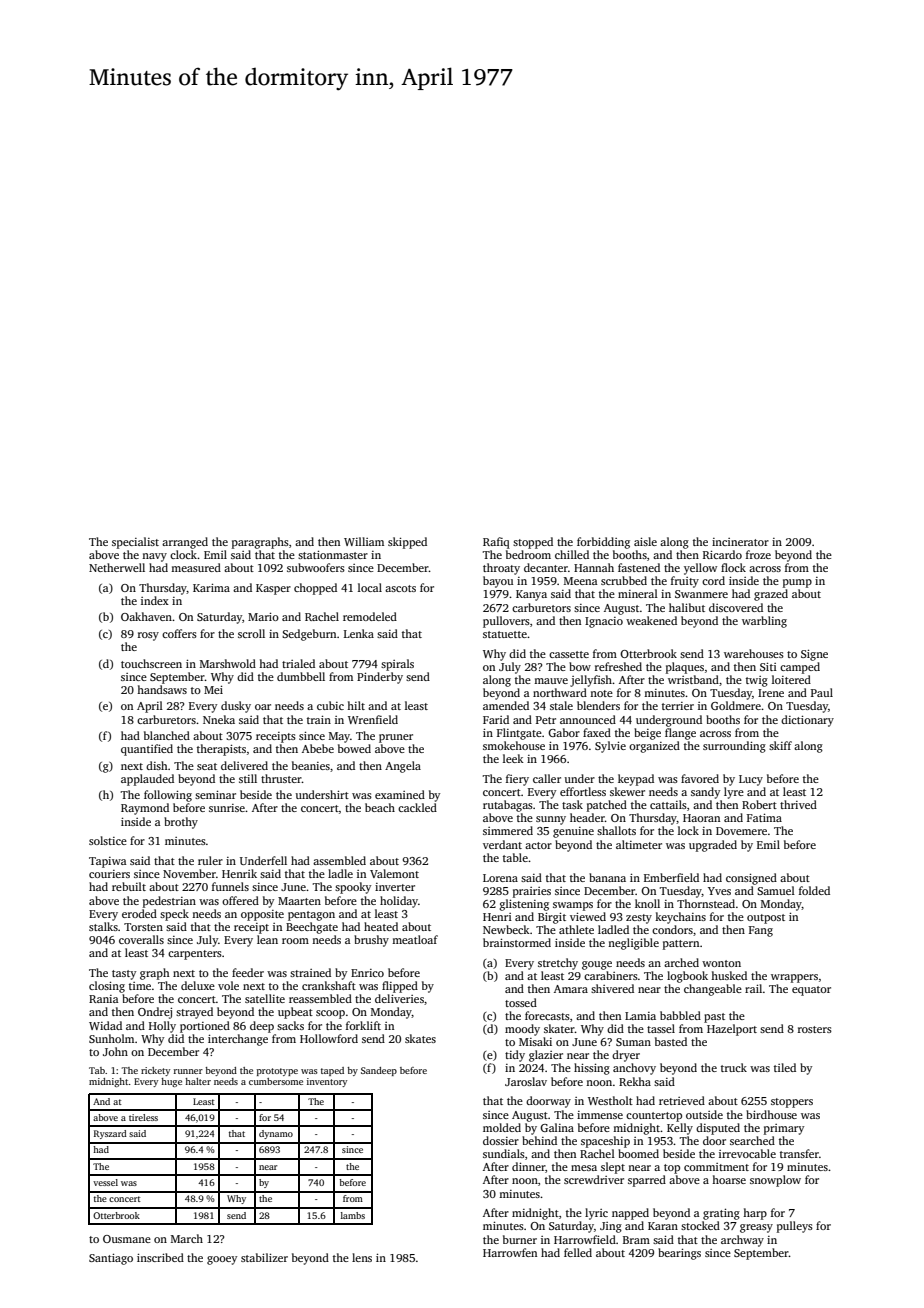 This document has width=924, height=1308. Describe the element at coordinates (354, 748) in the document. I see `bowed` at that location.
